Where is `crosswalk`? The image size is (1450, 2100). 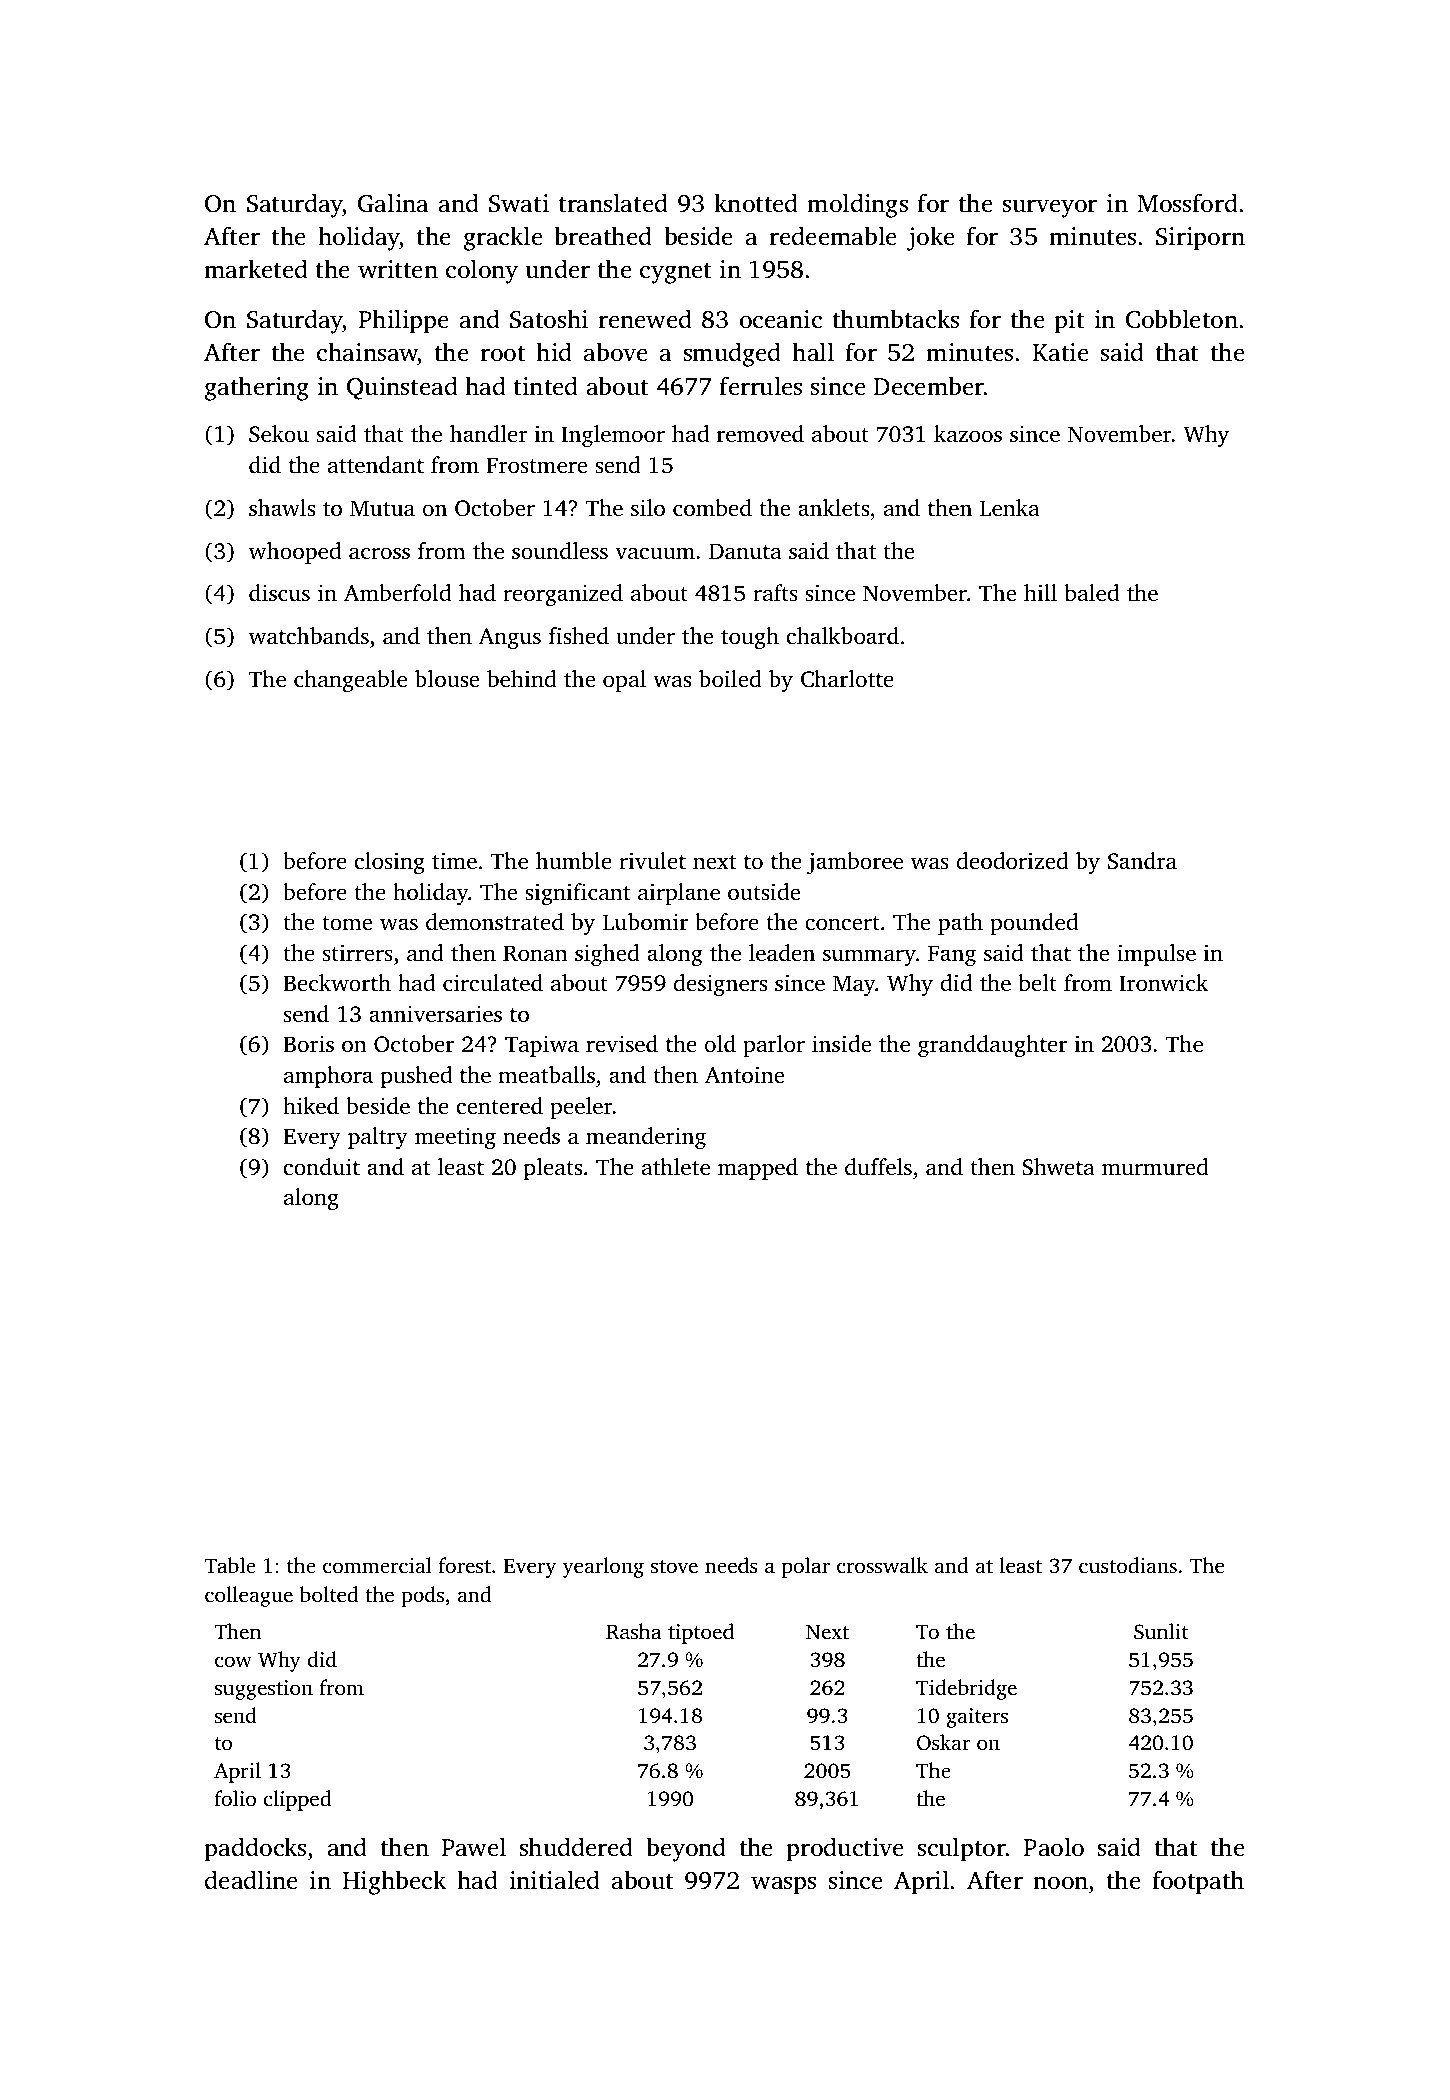
crosswalk is located at coordinates (882, 1565).
